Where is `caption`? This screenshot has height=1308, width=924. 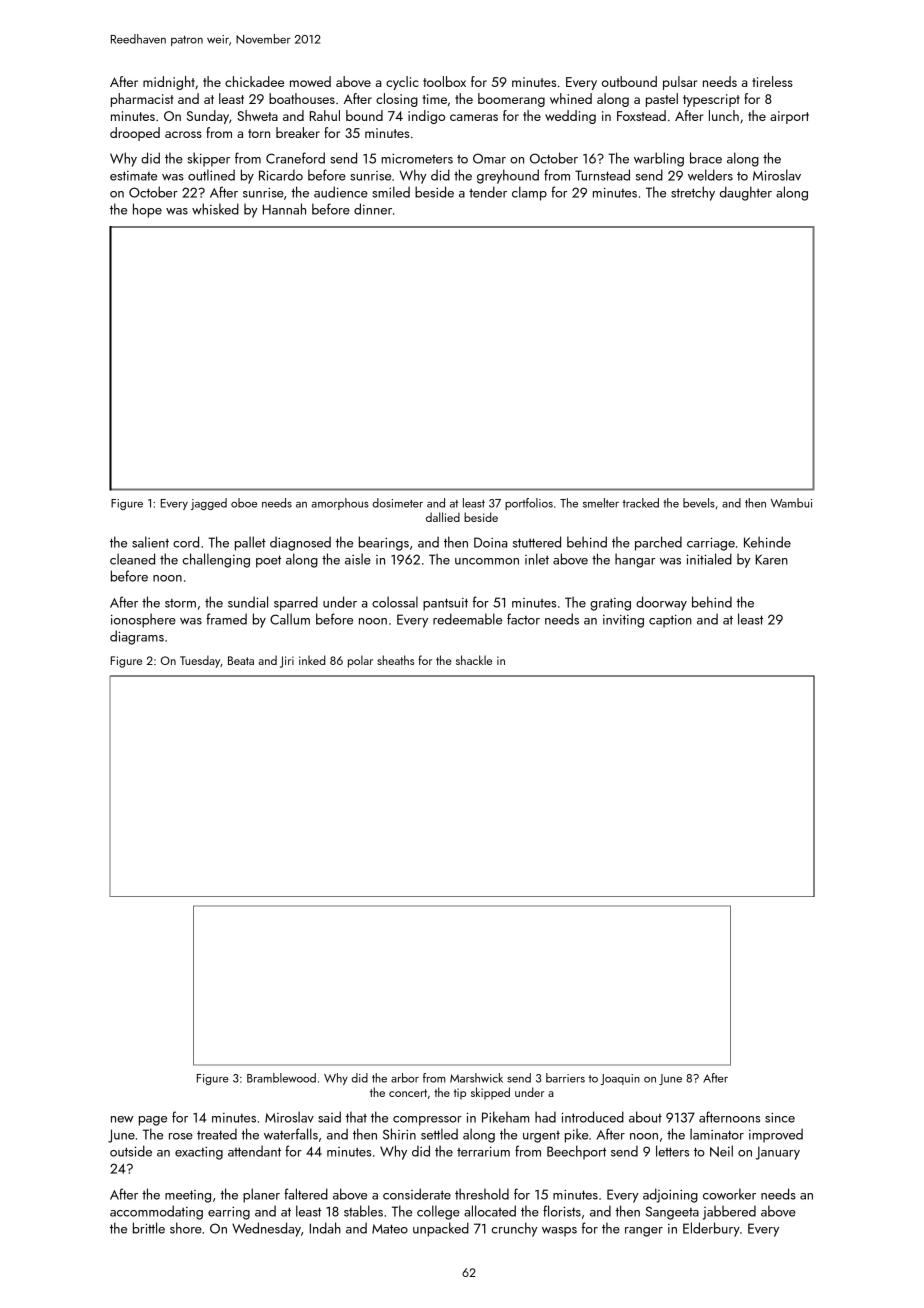
caption is located at coordinates (670, 621).
